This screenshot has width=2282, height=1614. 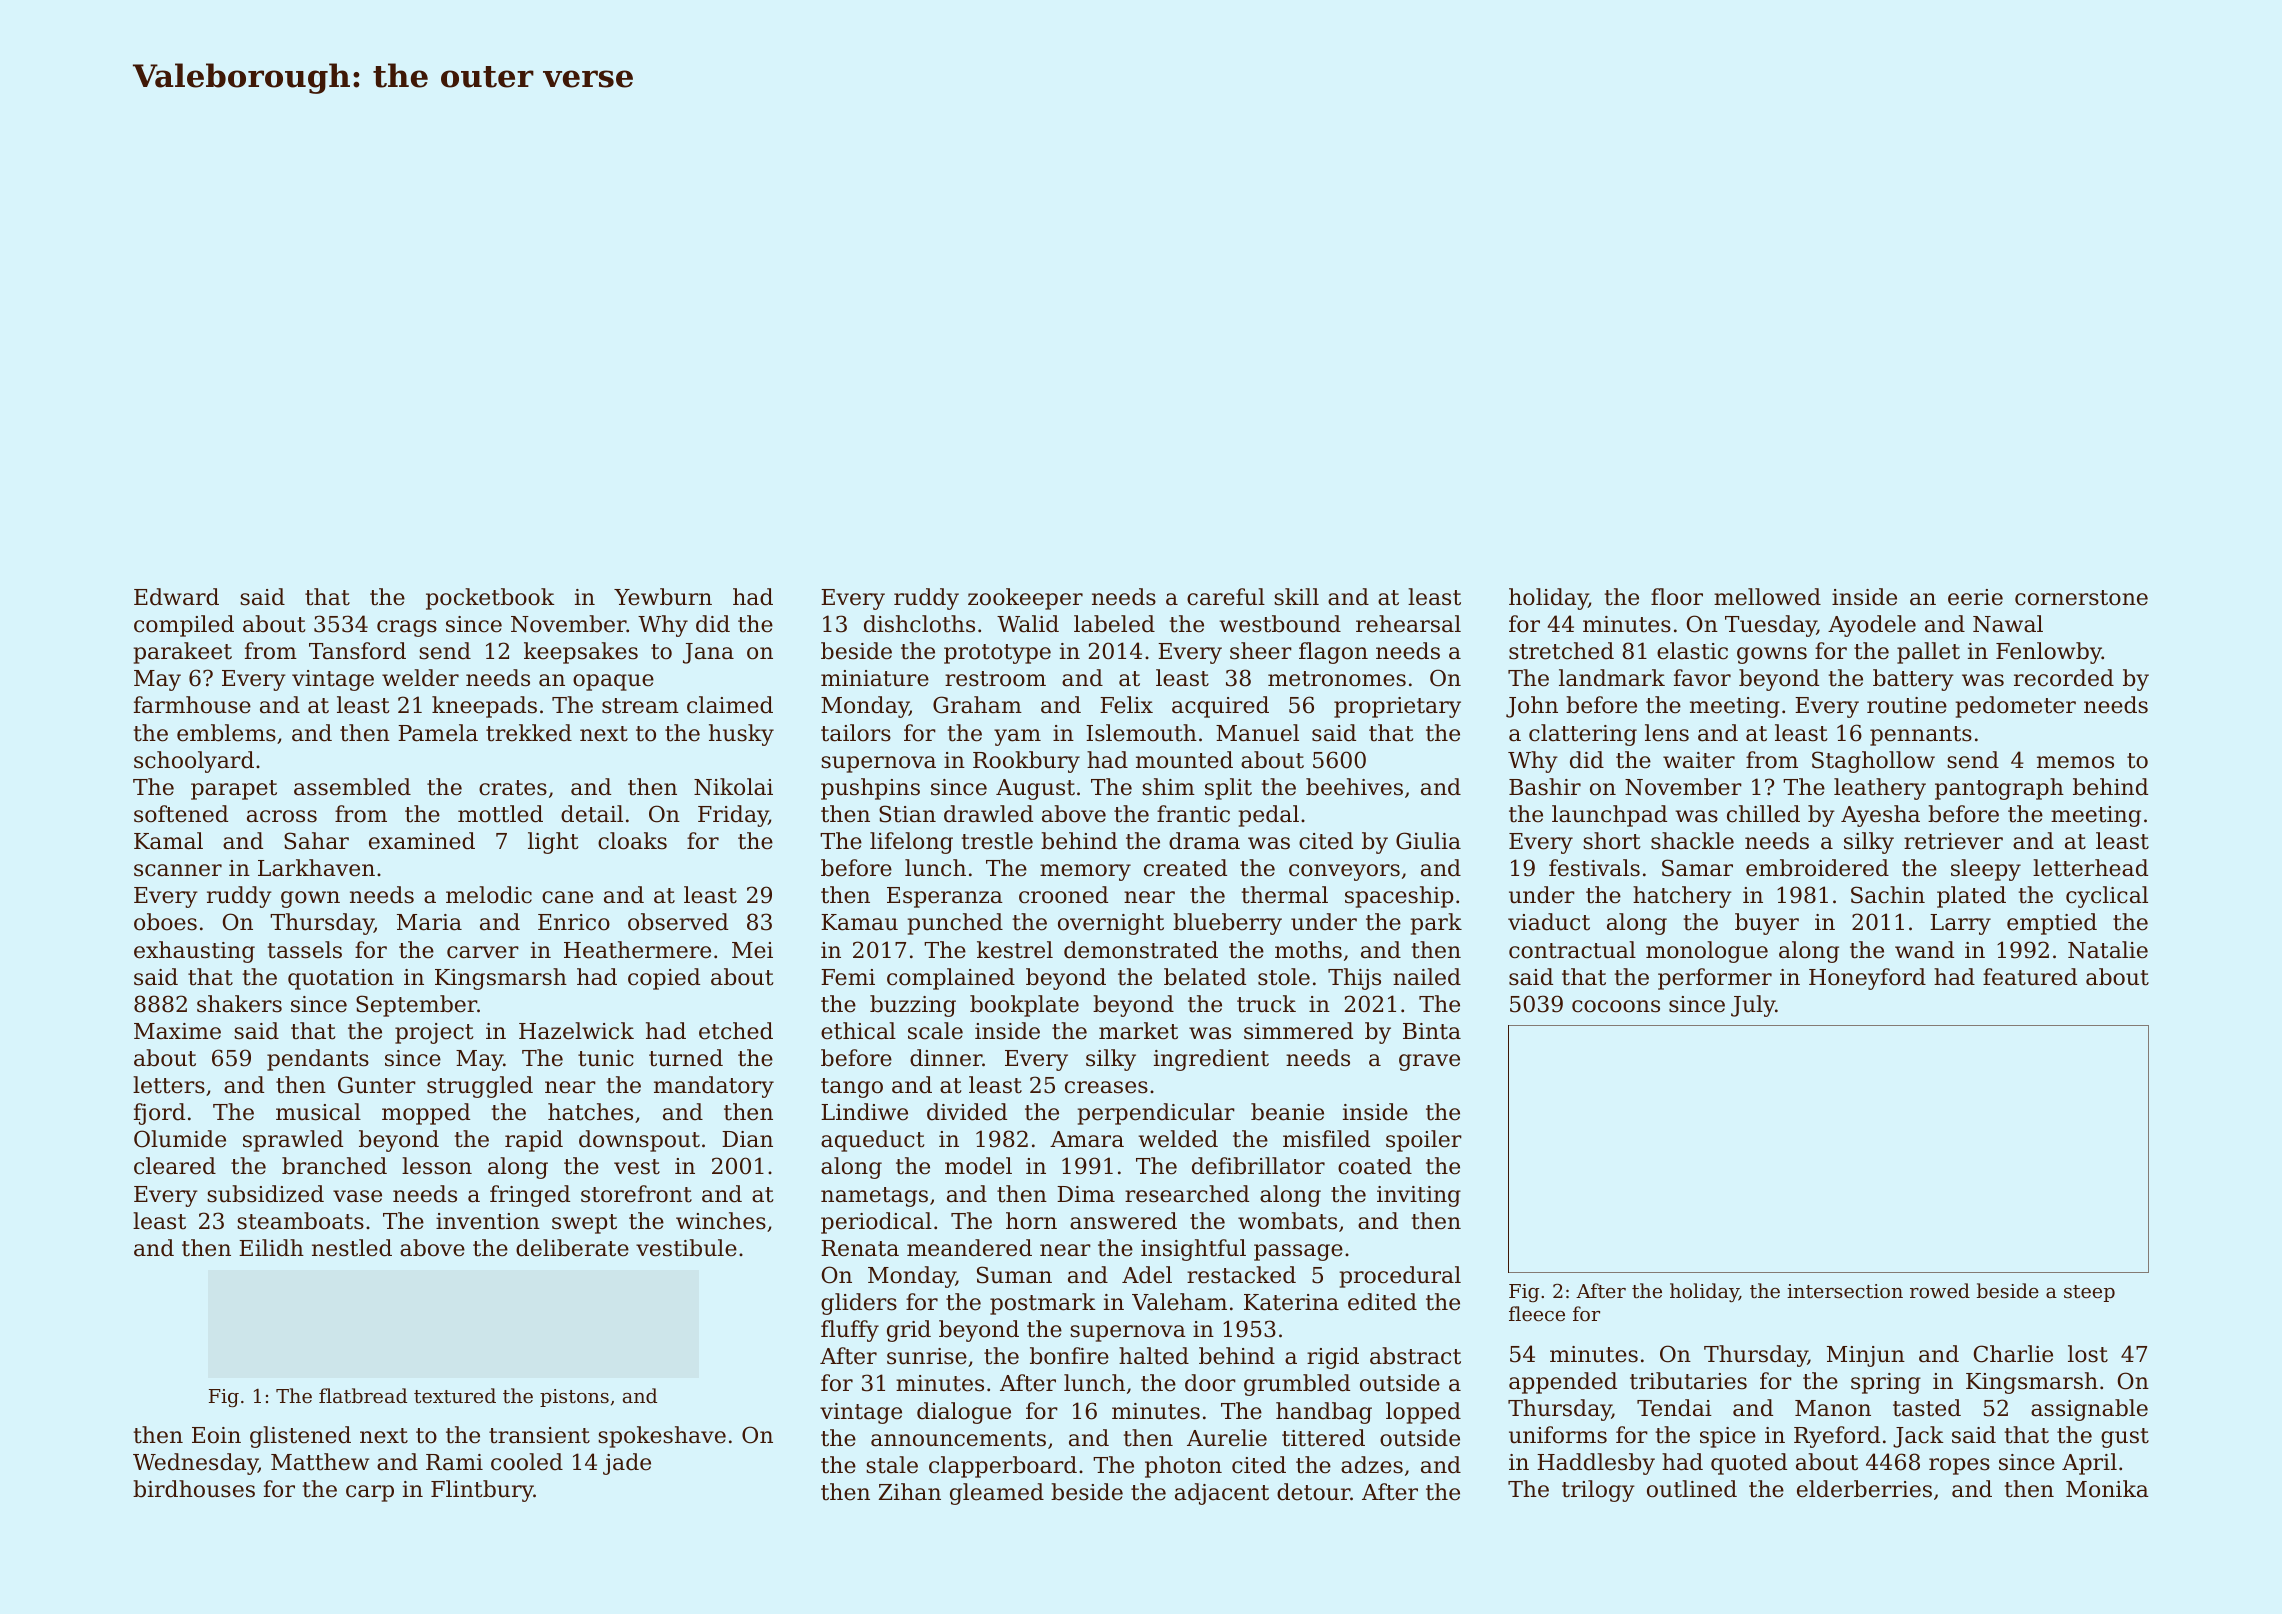 What do you see at coordinates (2089, 1464) in the screenshot?
I see `April` at bounding box center [2089, 1464].
